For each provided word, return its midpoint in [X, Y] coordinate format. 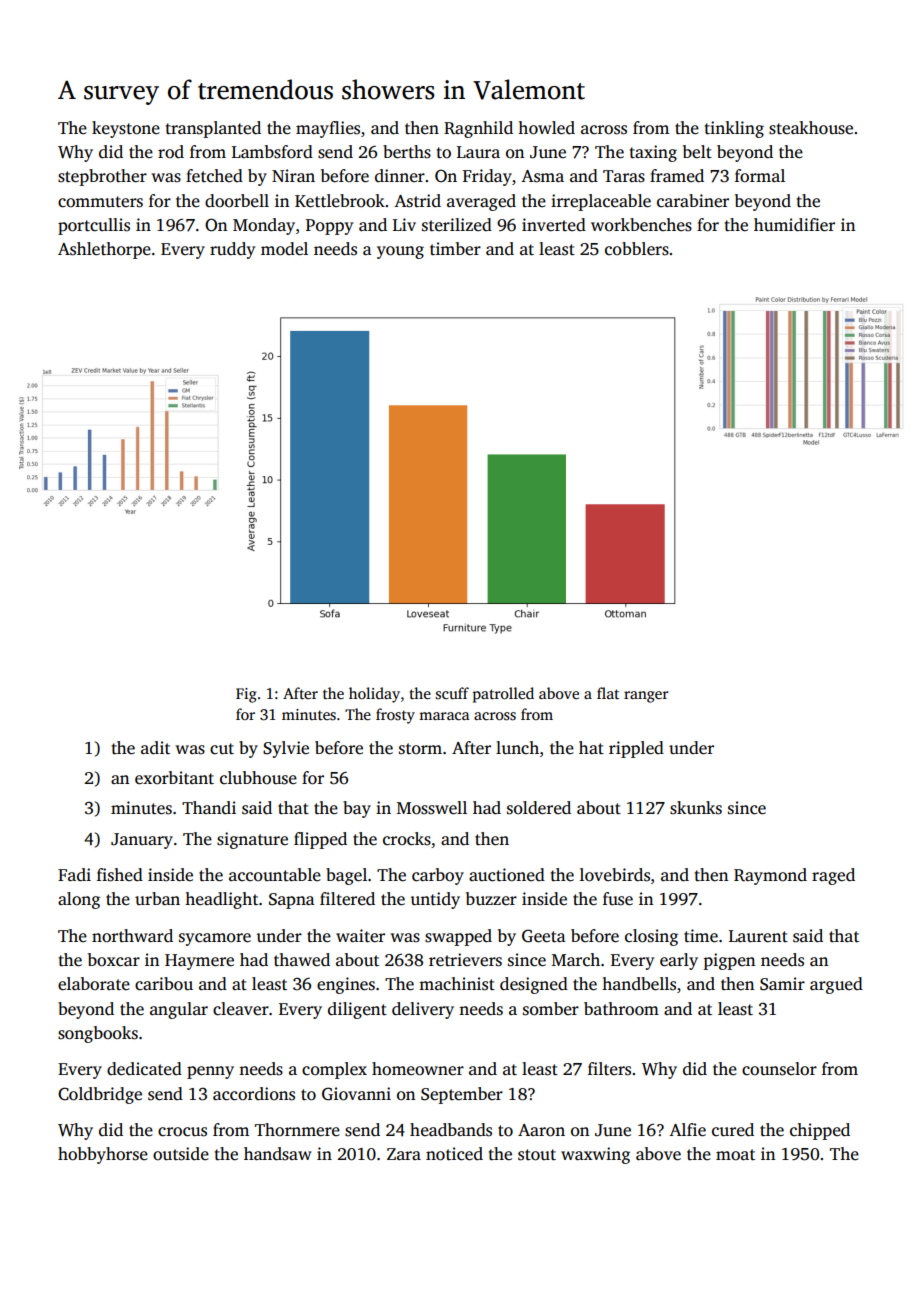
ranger [646, 697]
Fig [246, 695]
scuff [452, 693]
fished [120, 875]
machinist [457, 984]
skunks [696, 808]
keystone [126, 129]
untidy [435, 900]
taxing [653, 153]
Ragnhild [478, 129]
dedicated [144, 1069]
